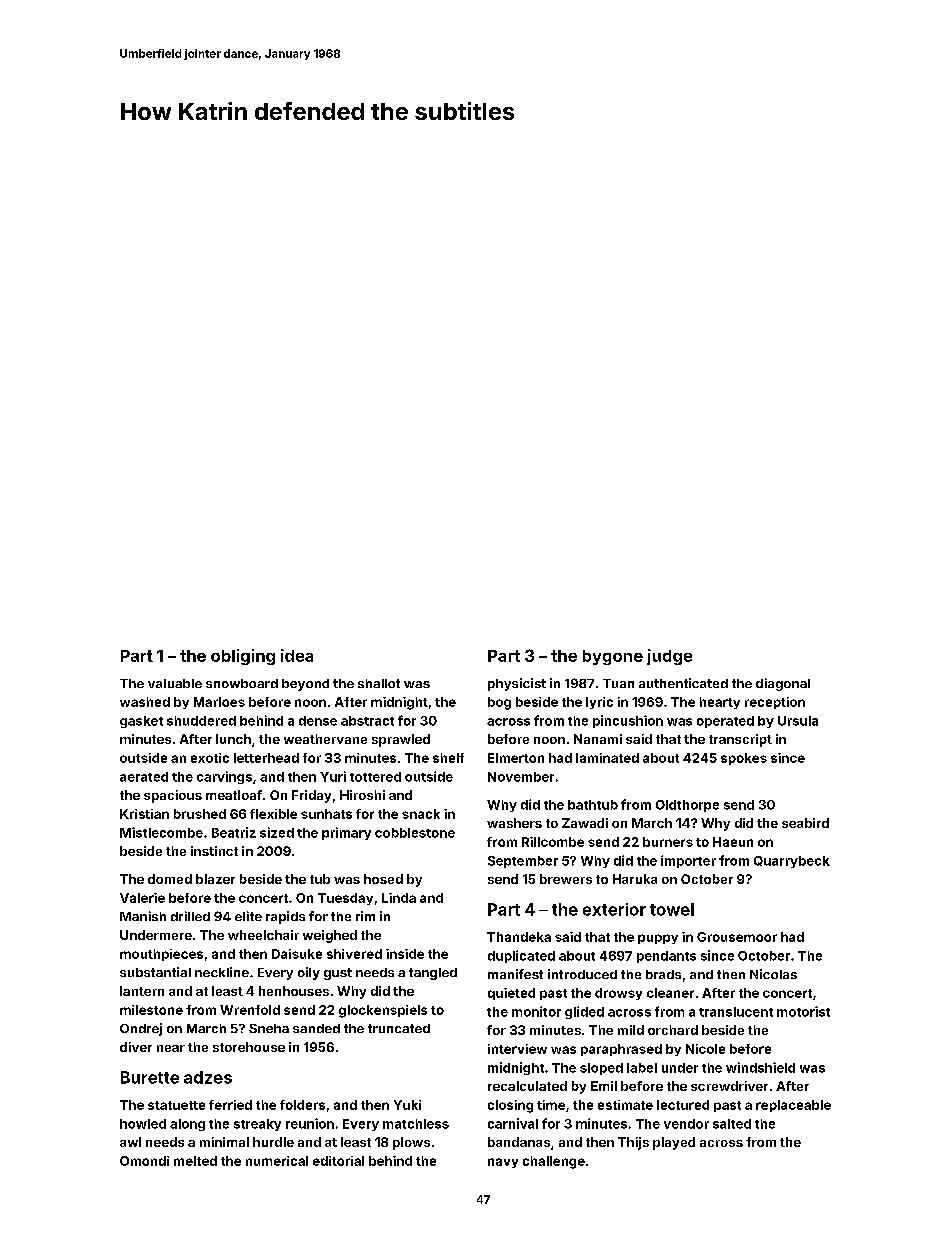 Image resolution: width=952 pixels, height=1233 pixels. What do you see at coordinates (415, 833) in the screenshot?
I see `cobblestone` at bounding box center [415, 833].
